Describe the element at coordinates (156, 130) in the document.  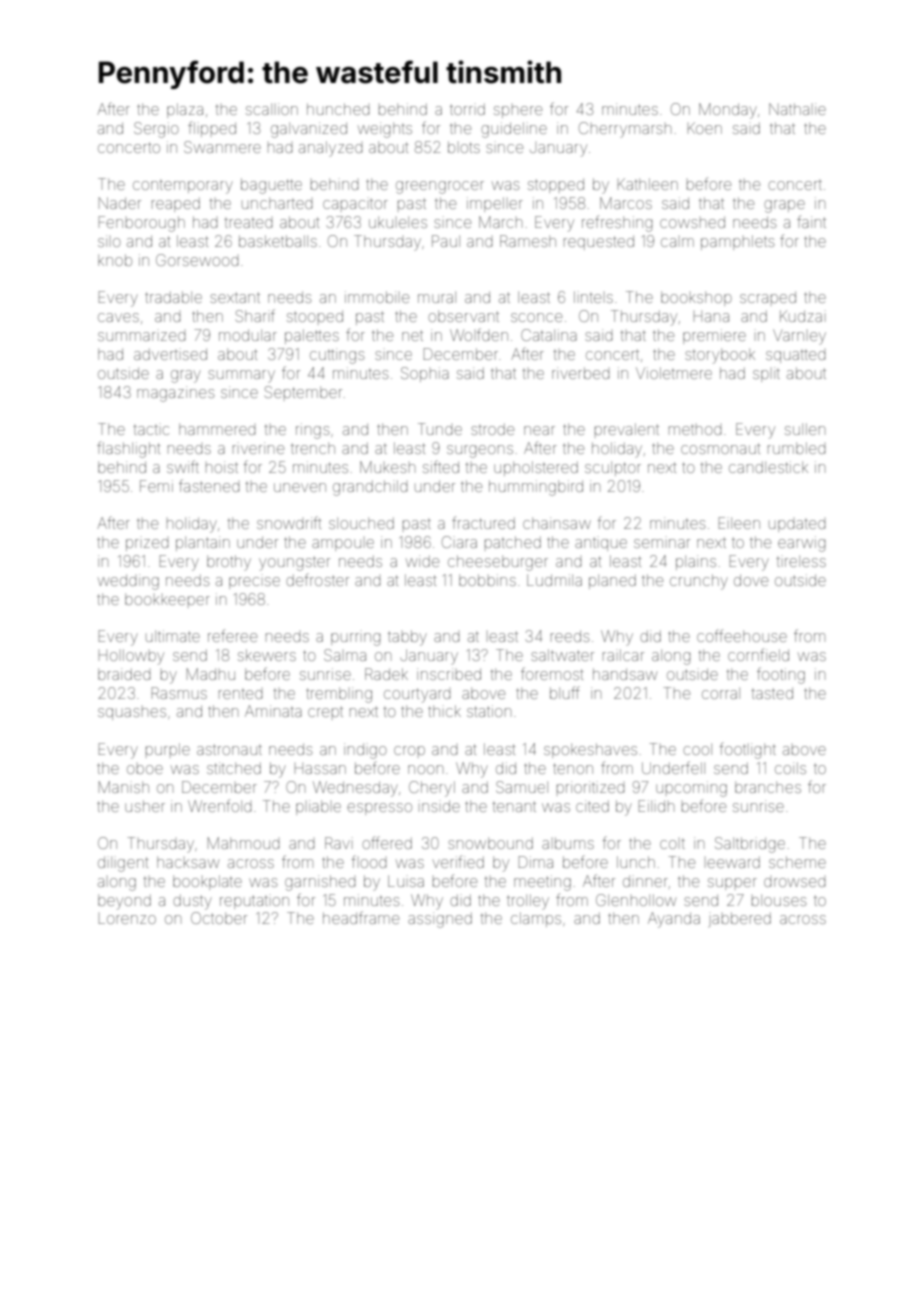
I see `Sergio` at that location.
